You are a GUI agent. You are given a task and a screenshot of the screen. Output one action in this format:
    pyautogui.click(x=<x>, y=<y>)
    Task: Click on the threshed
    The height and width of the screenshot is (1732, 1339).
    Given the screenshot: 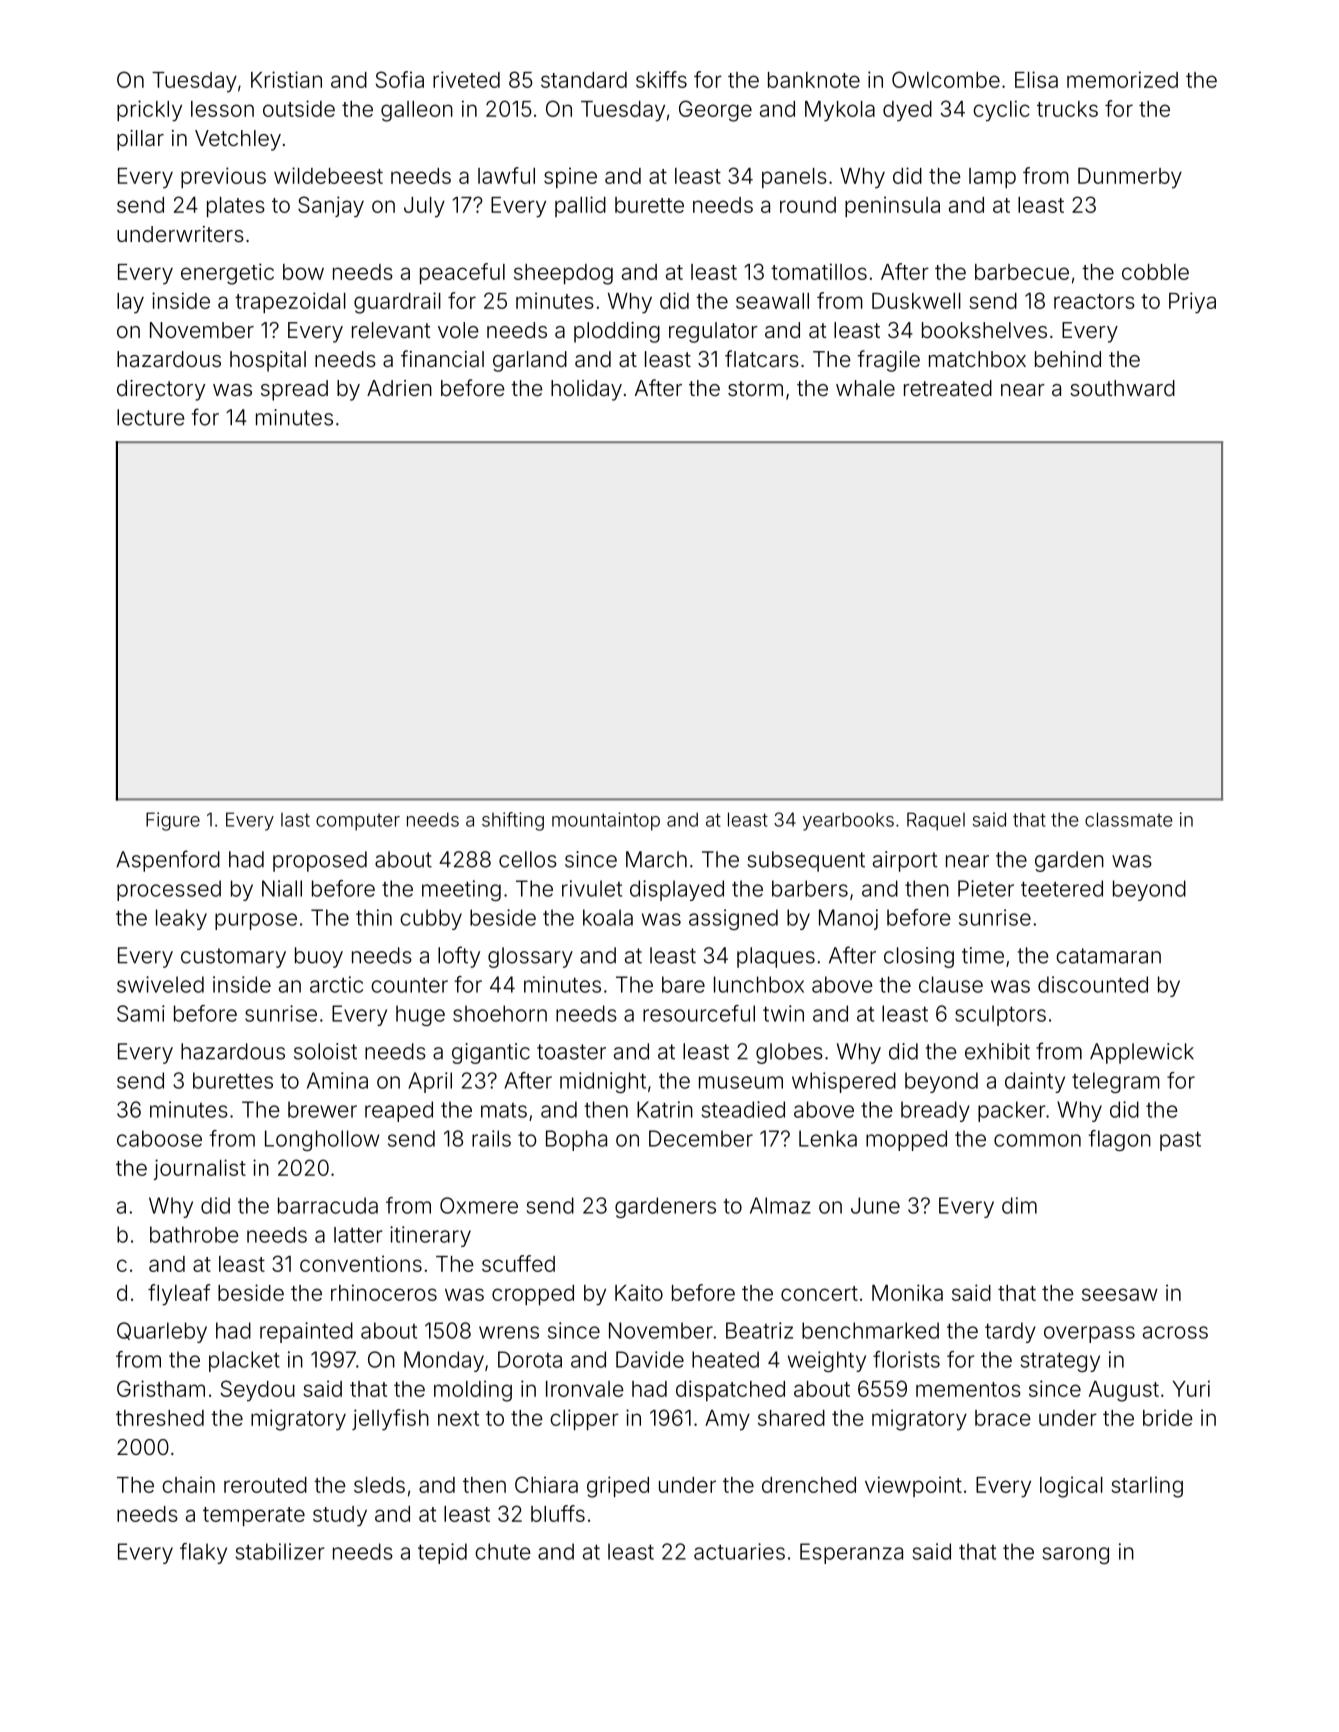 What is the action you would take?
    pyautogui.click(x=160, y=1418)
